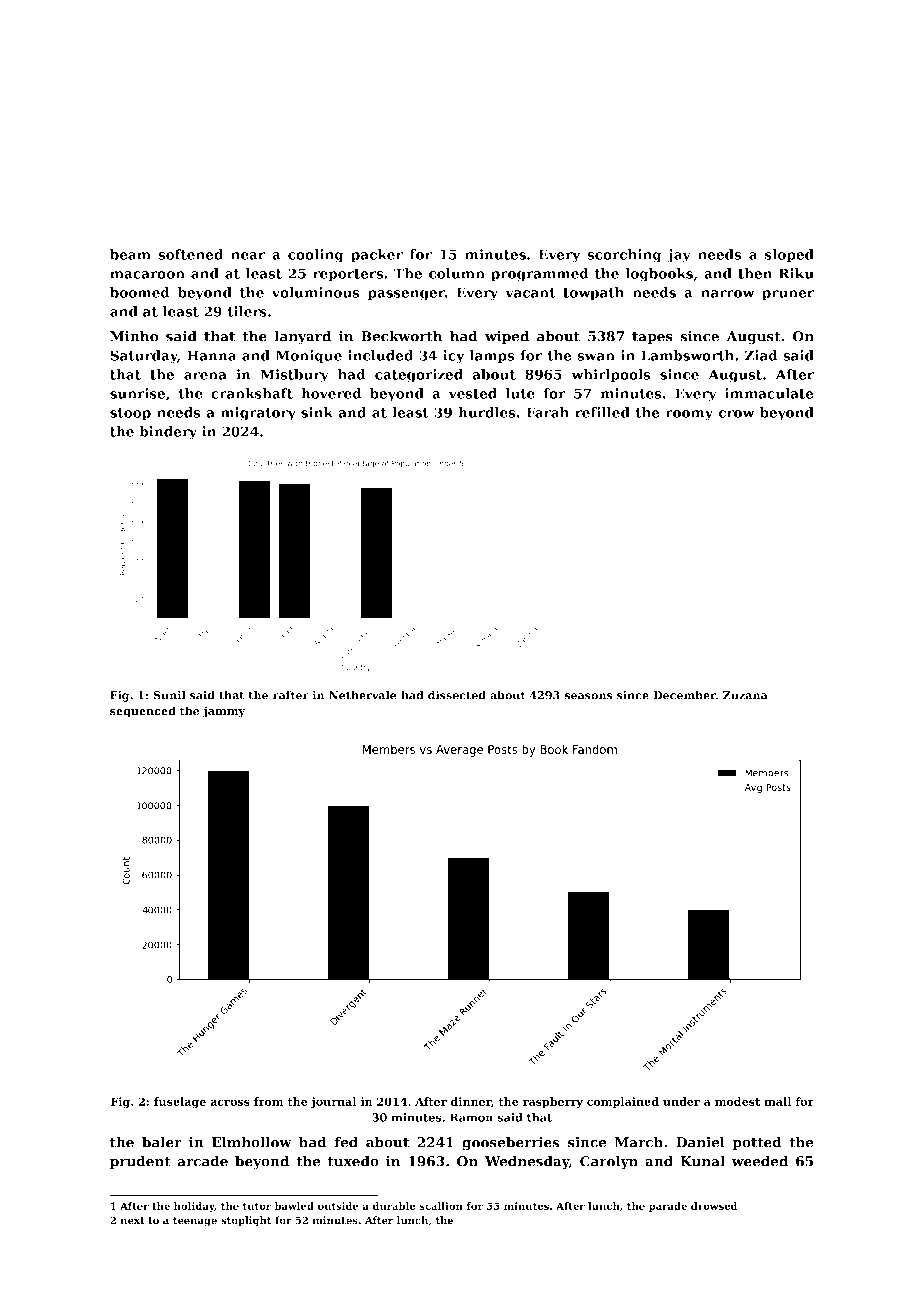 The width and height of the screenshot is (924, 1308). I want to click on crow, so click(736, 414).
